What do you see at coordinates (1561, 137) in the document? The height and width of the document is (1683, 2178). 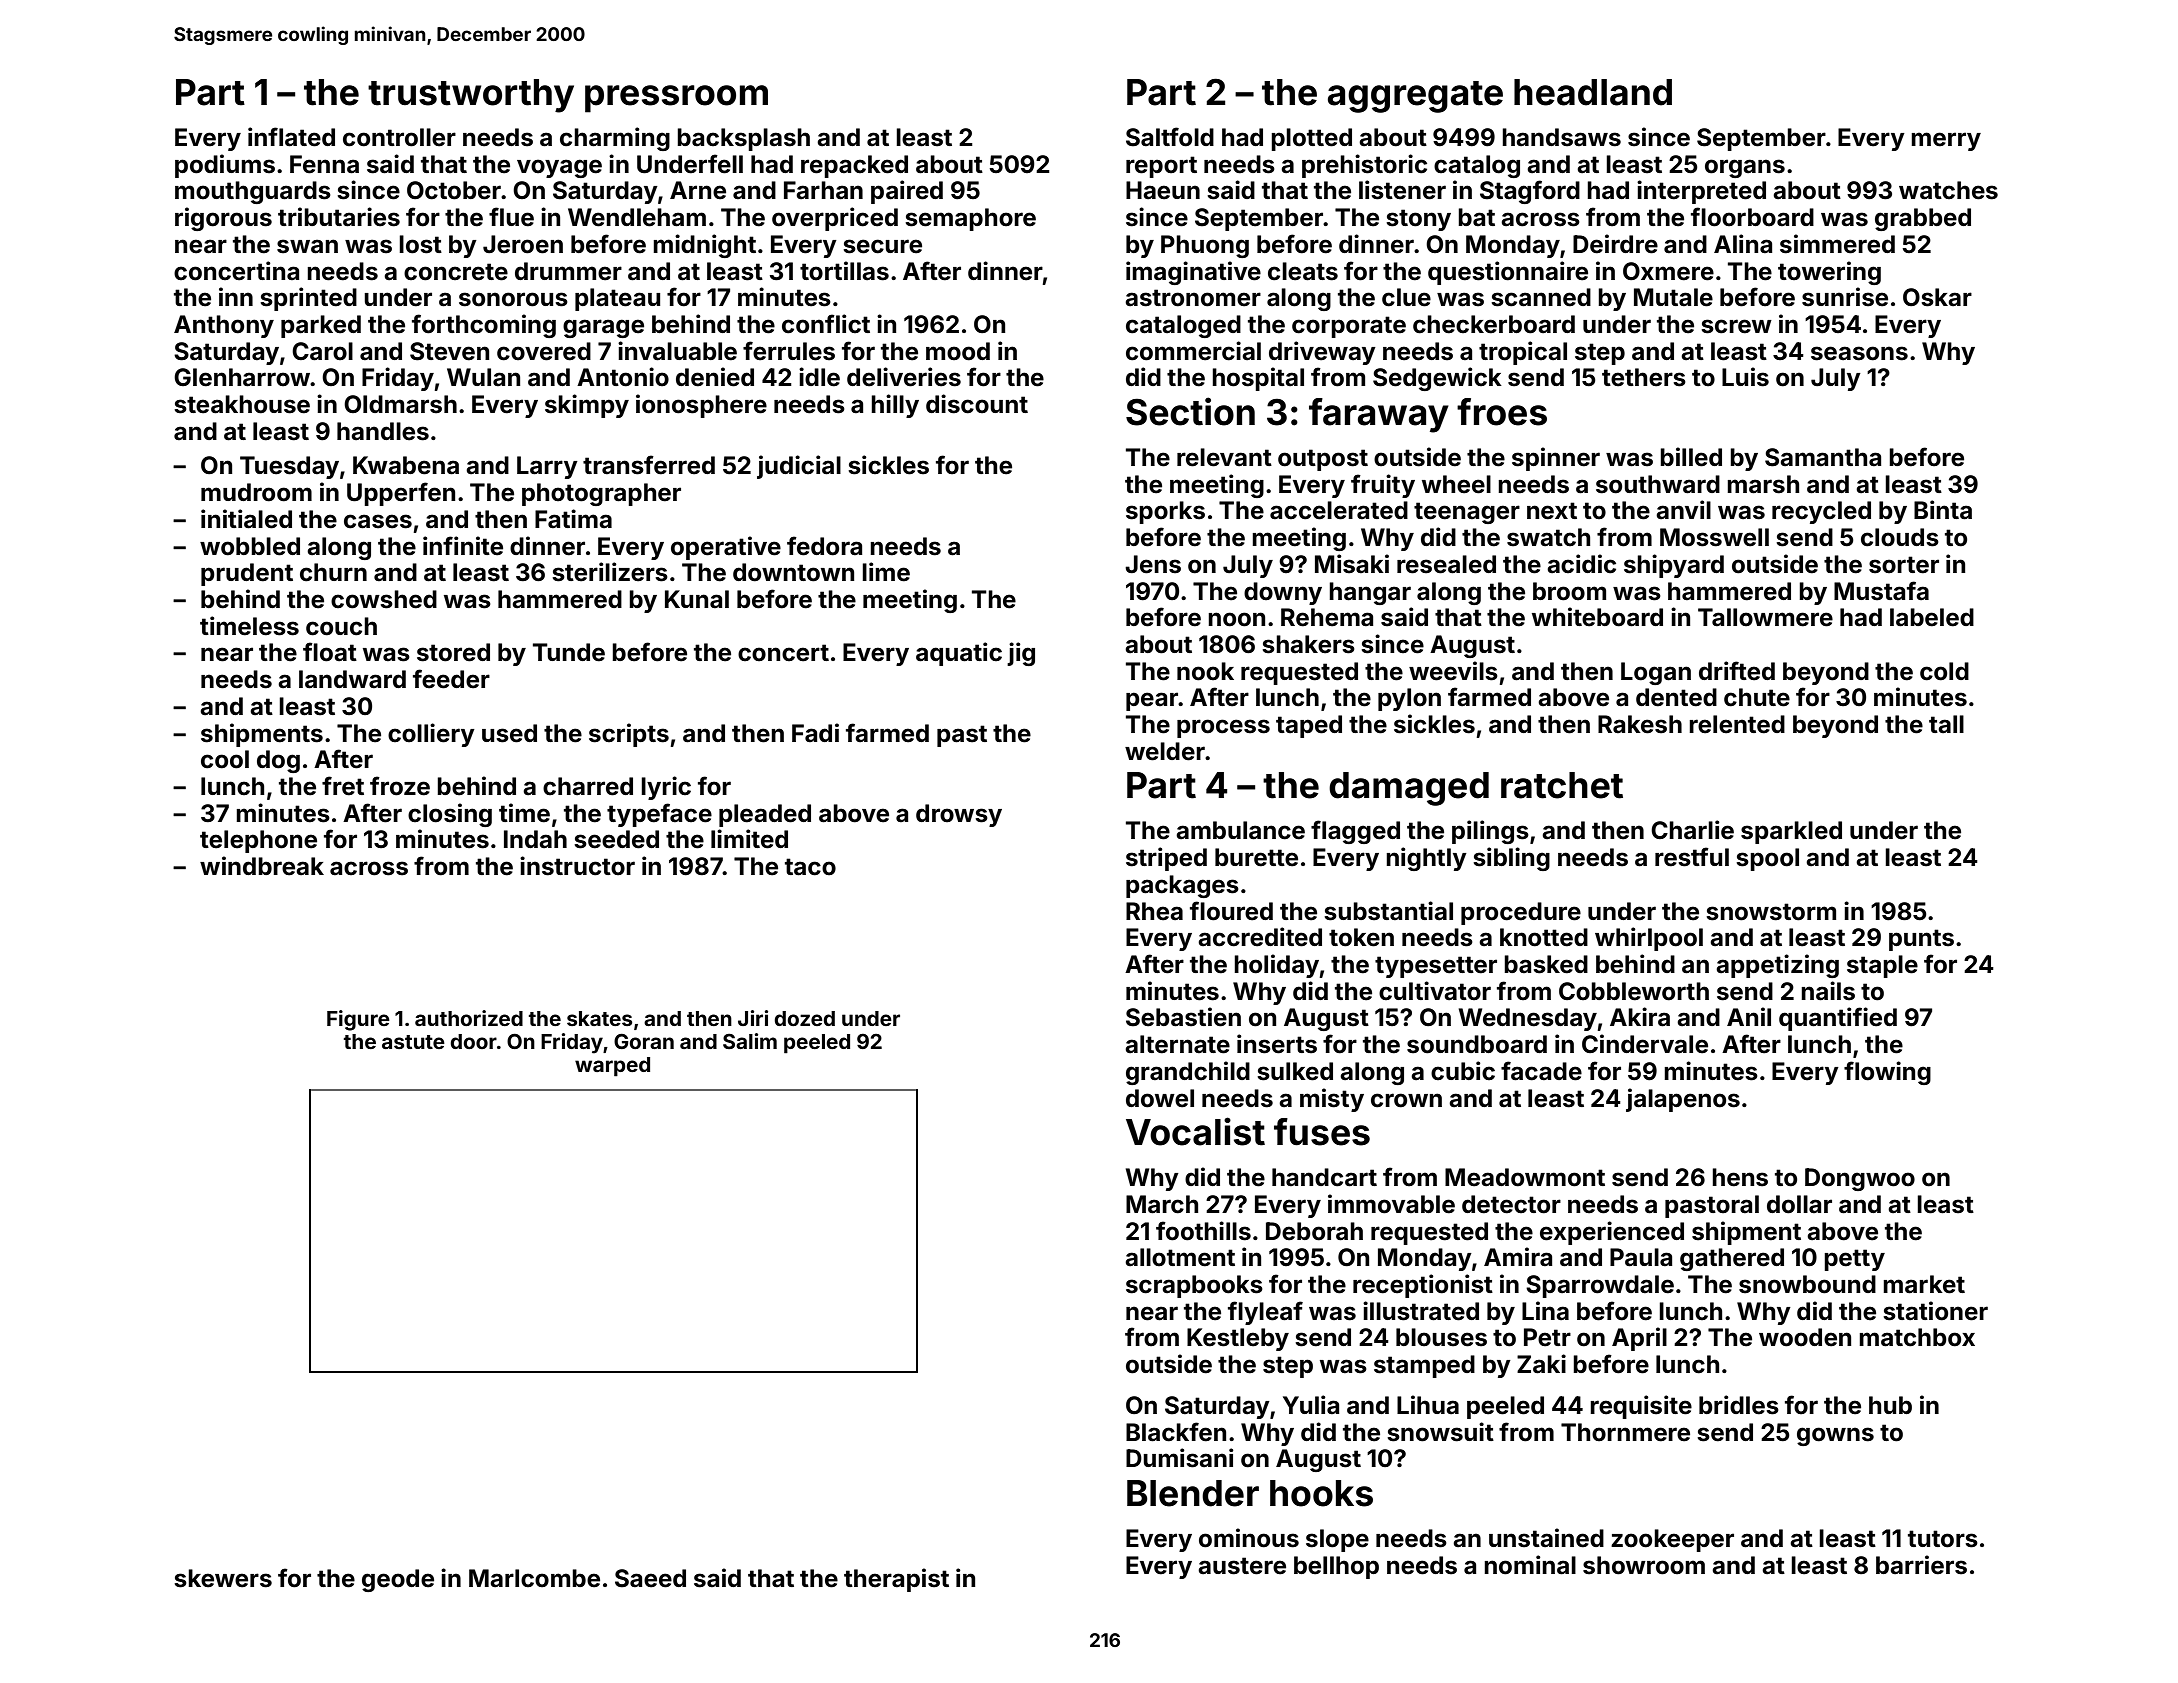 I see `handsaws` at bounding box center [1561, 137].
